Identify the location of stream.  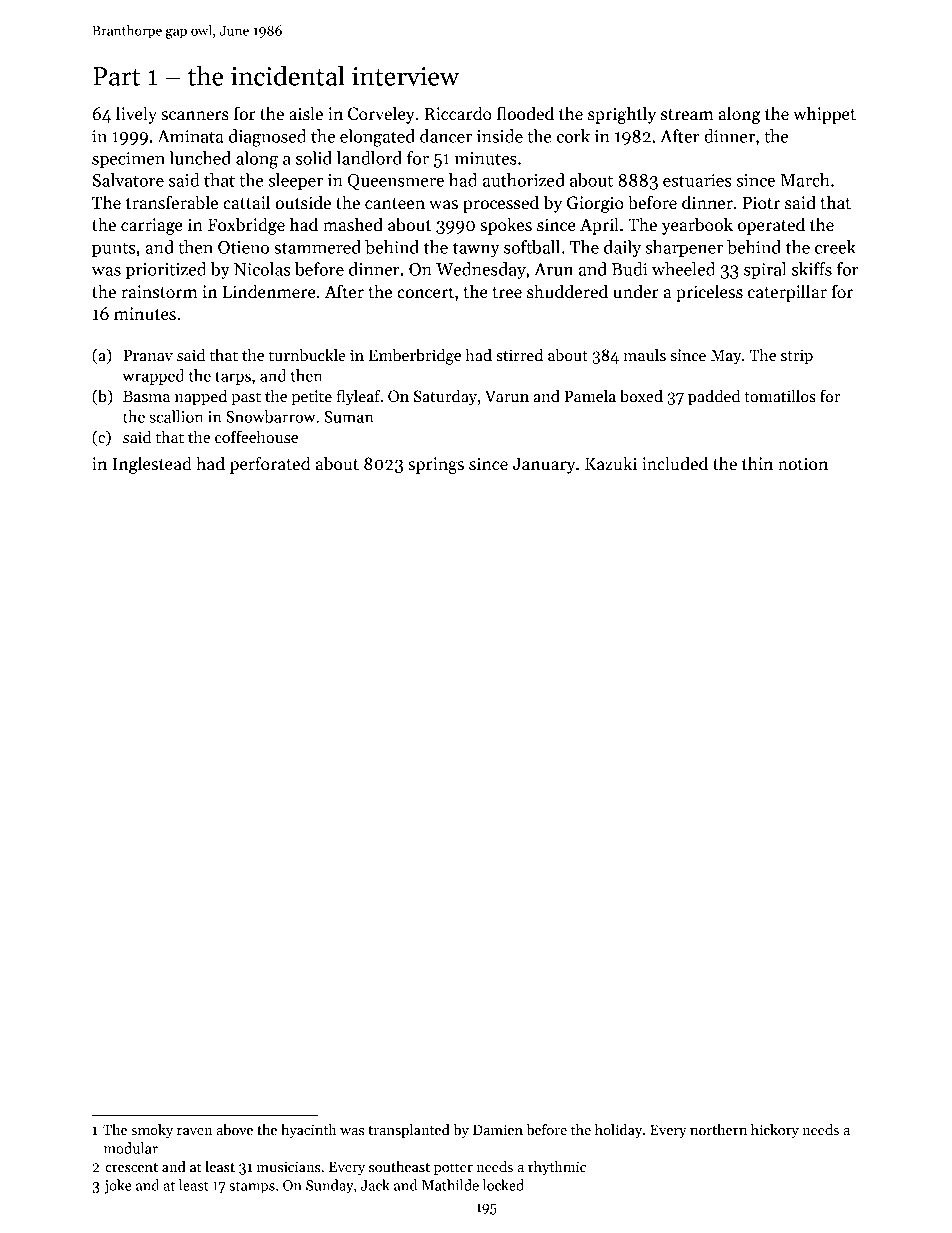
(687, 115).
